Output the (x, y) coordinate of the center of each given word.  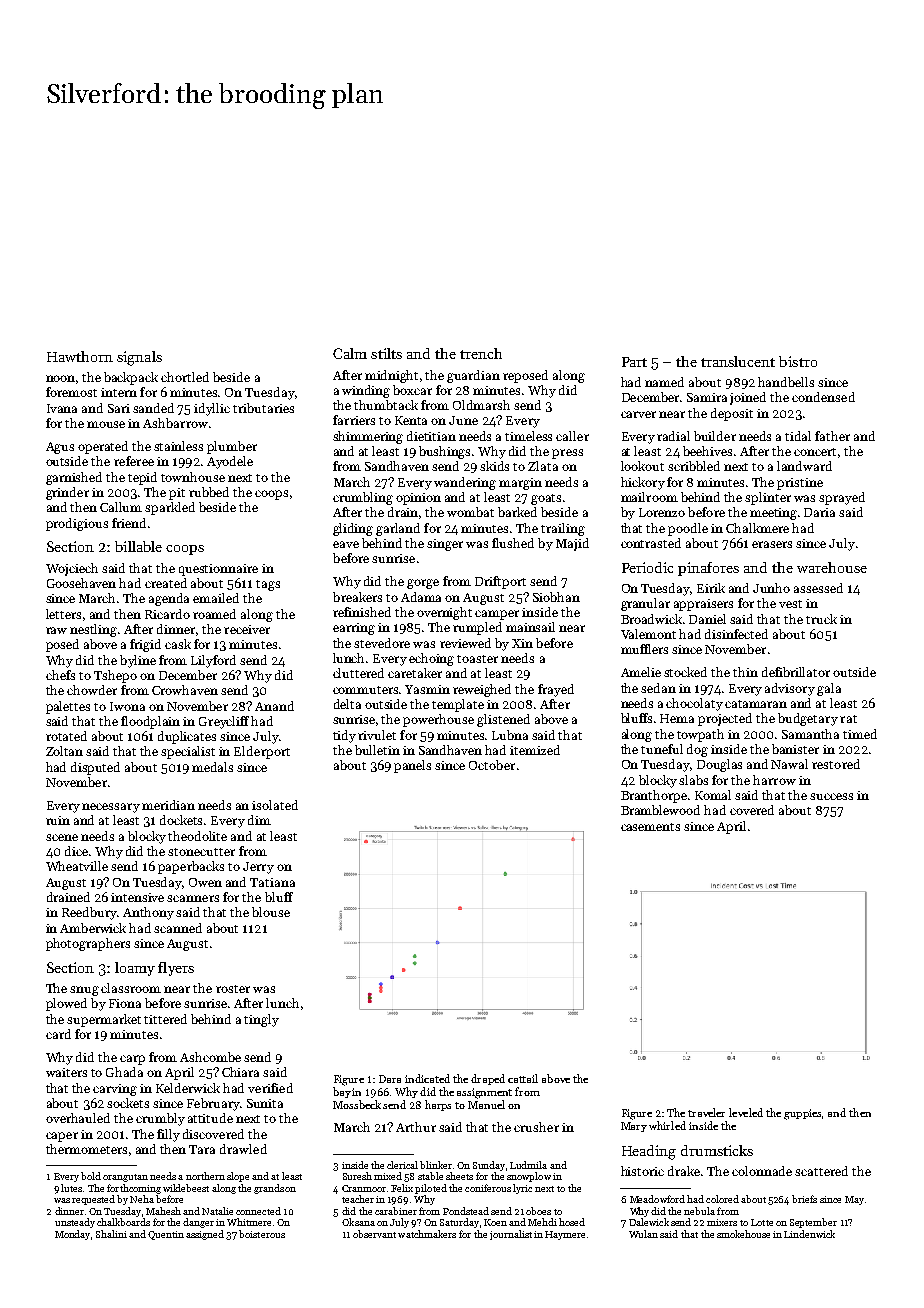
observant (374, 1234)
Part (634, 362)
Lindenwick (809, 1234)
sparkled (170, 508)
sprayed (842, 498)
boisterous (262, 1234)
